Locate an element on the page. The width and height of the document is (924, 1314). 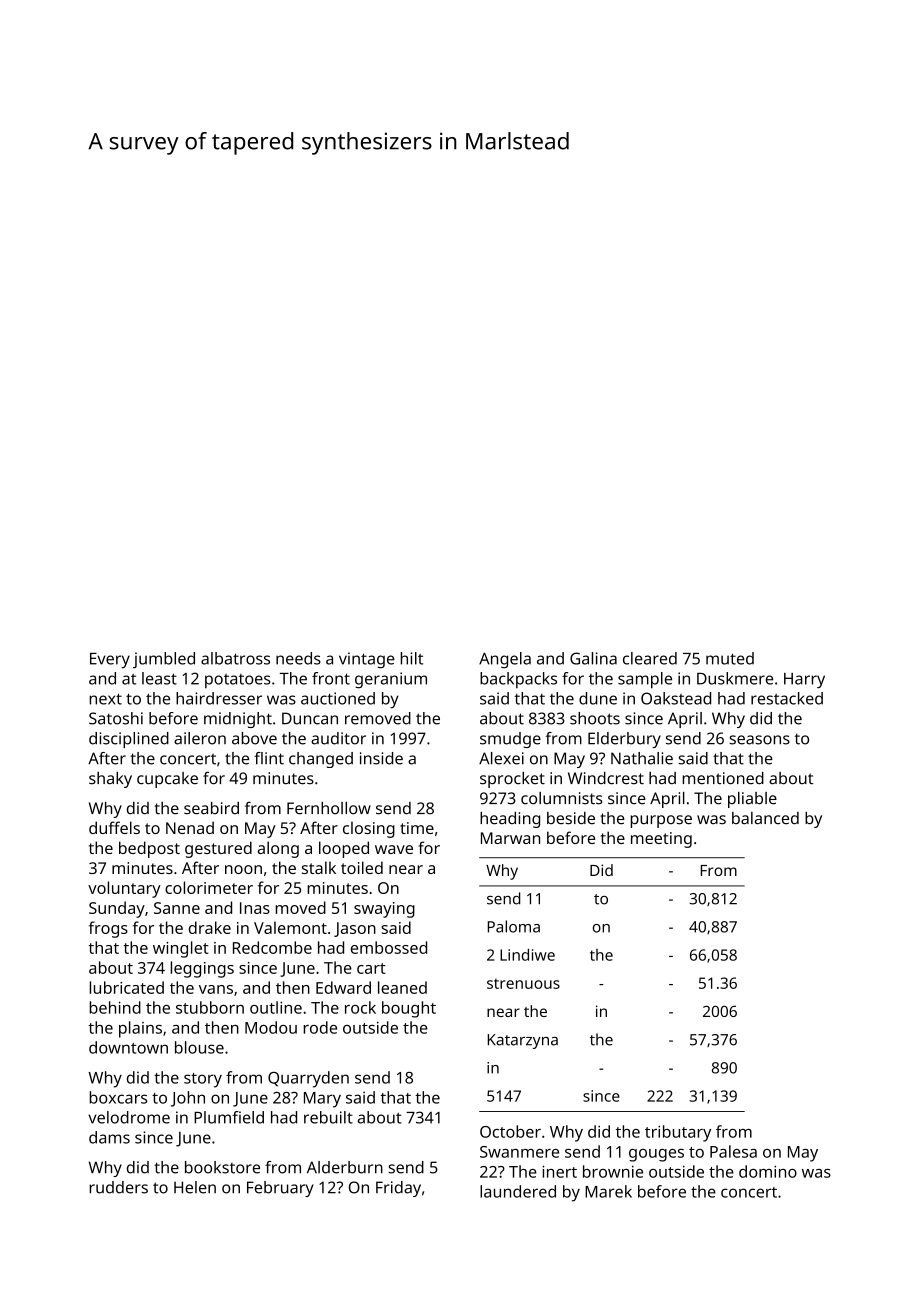
voluntary is located at coordinates (124, 889).
